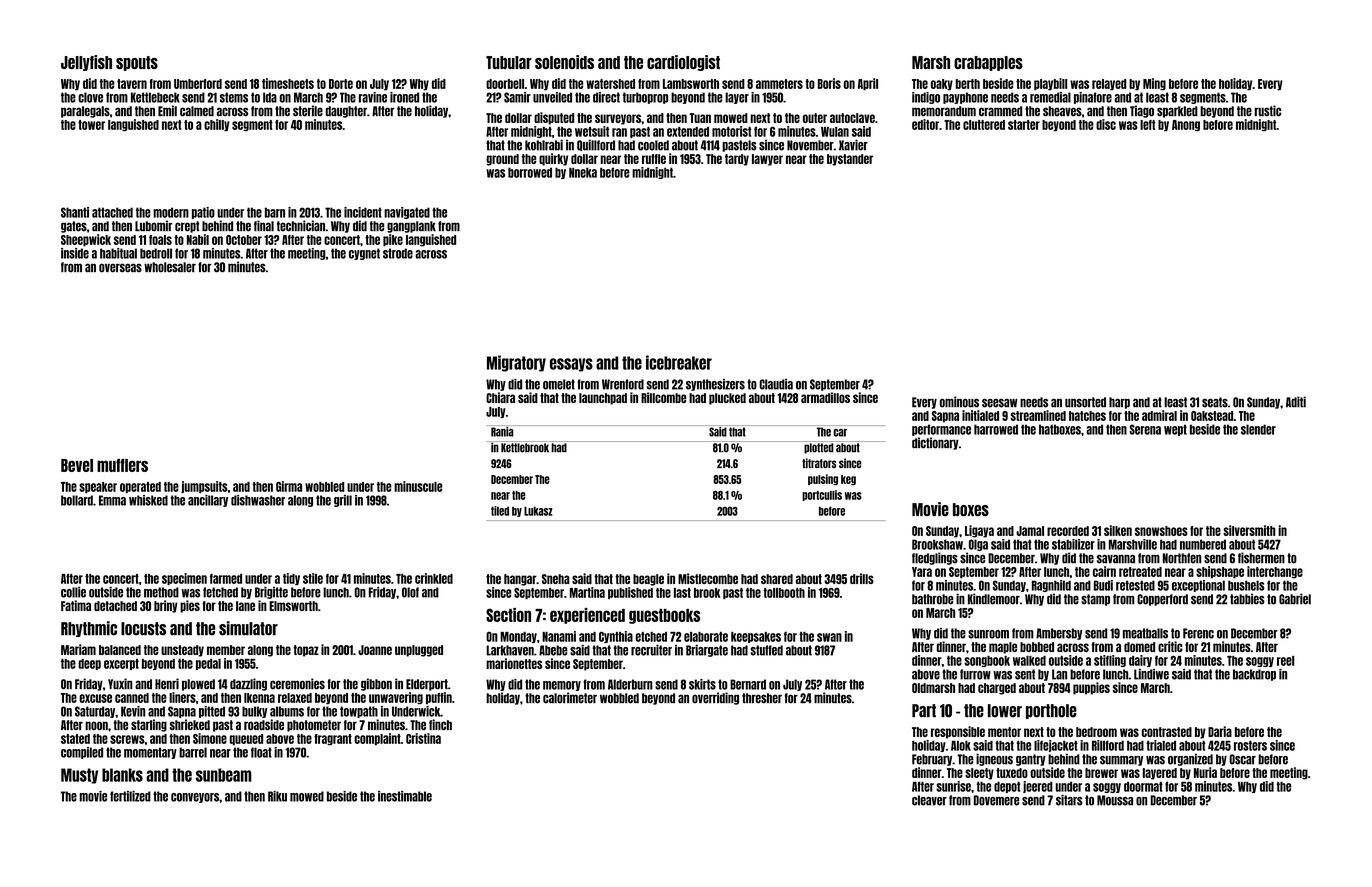 This screenshot has height=887, width=1372. I want to click on memory, so click(562, 686).
